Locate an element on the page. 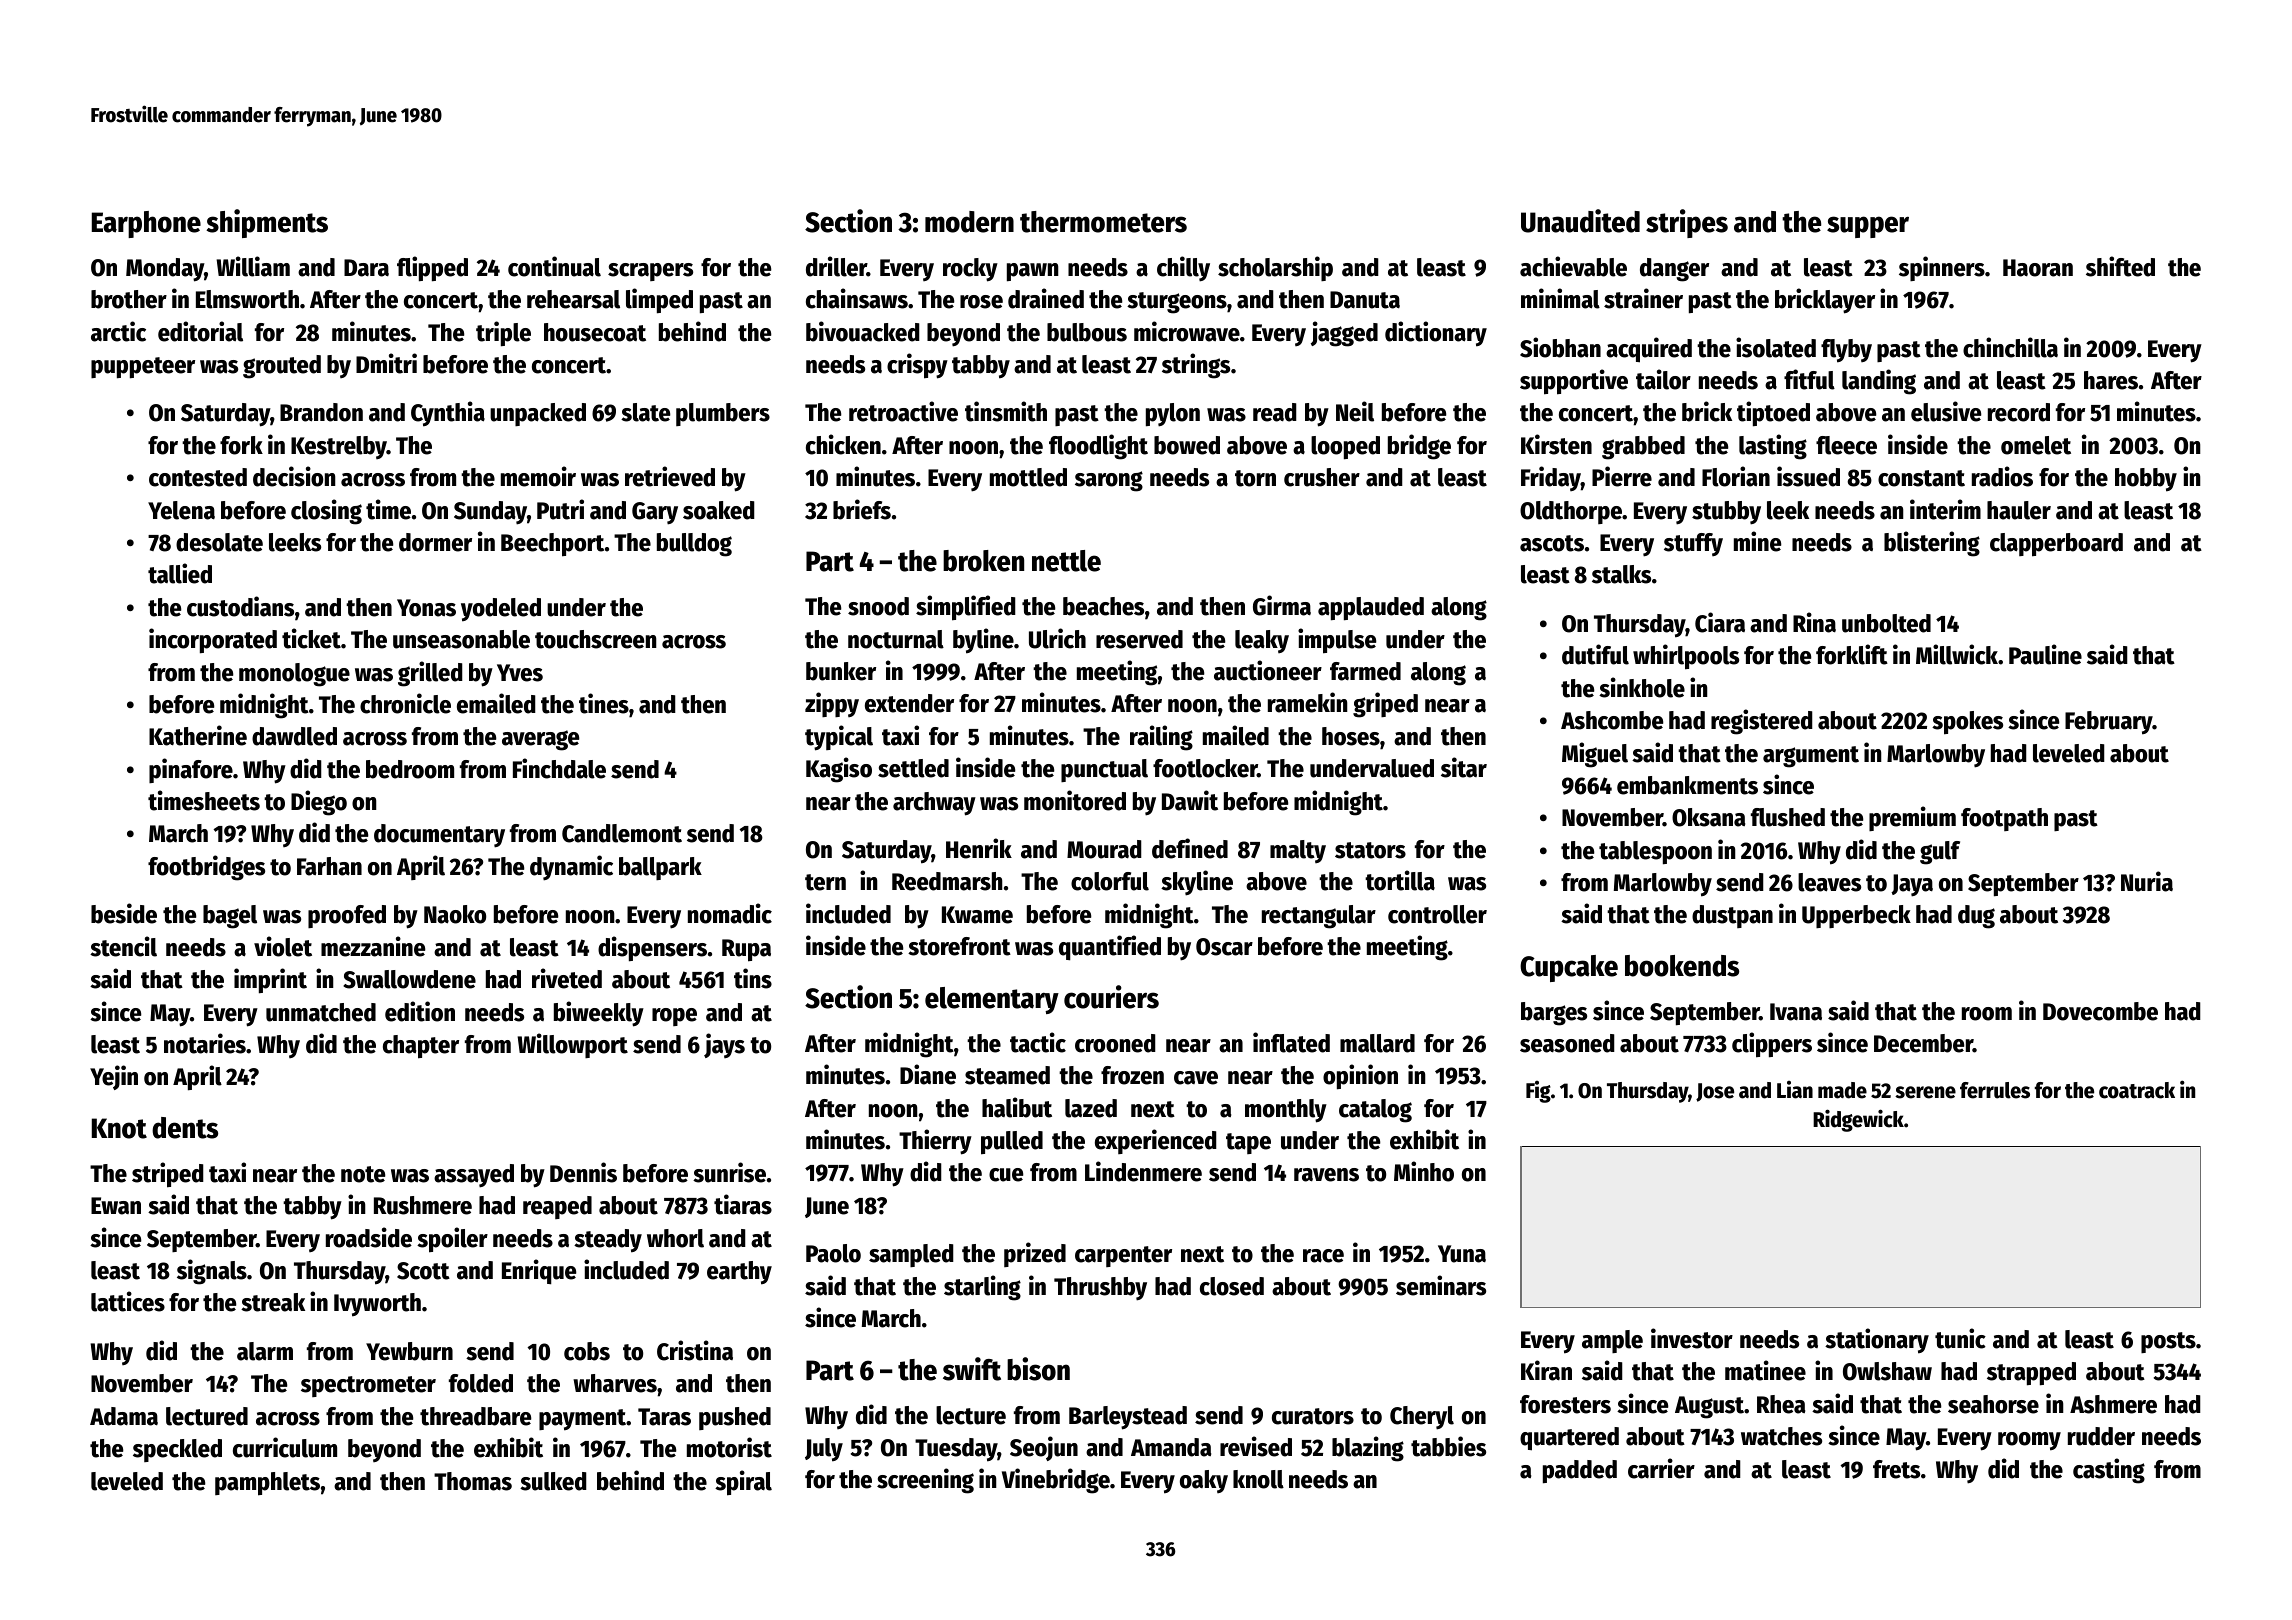 This document has height=1620, width=2292. Thomas is located at coordinates (473, 1481).
